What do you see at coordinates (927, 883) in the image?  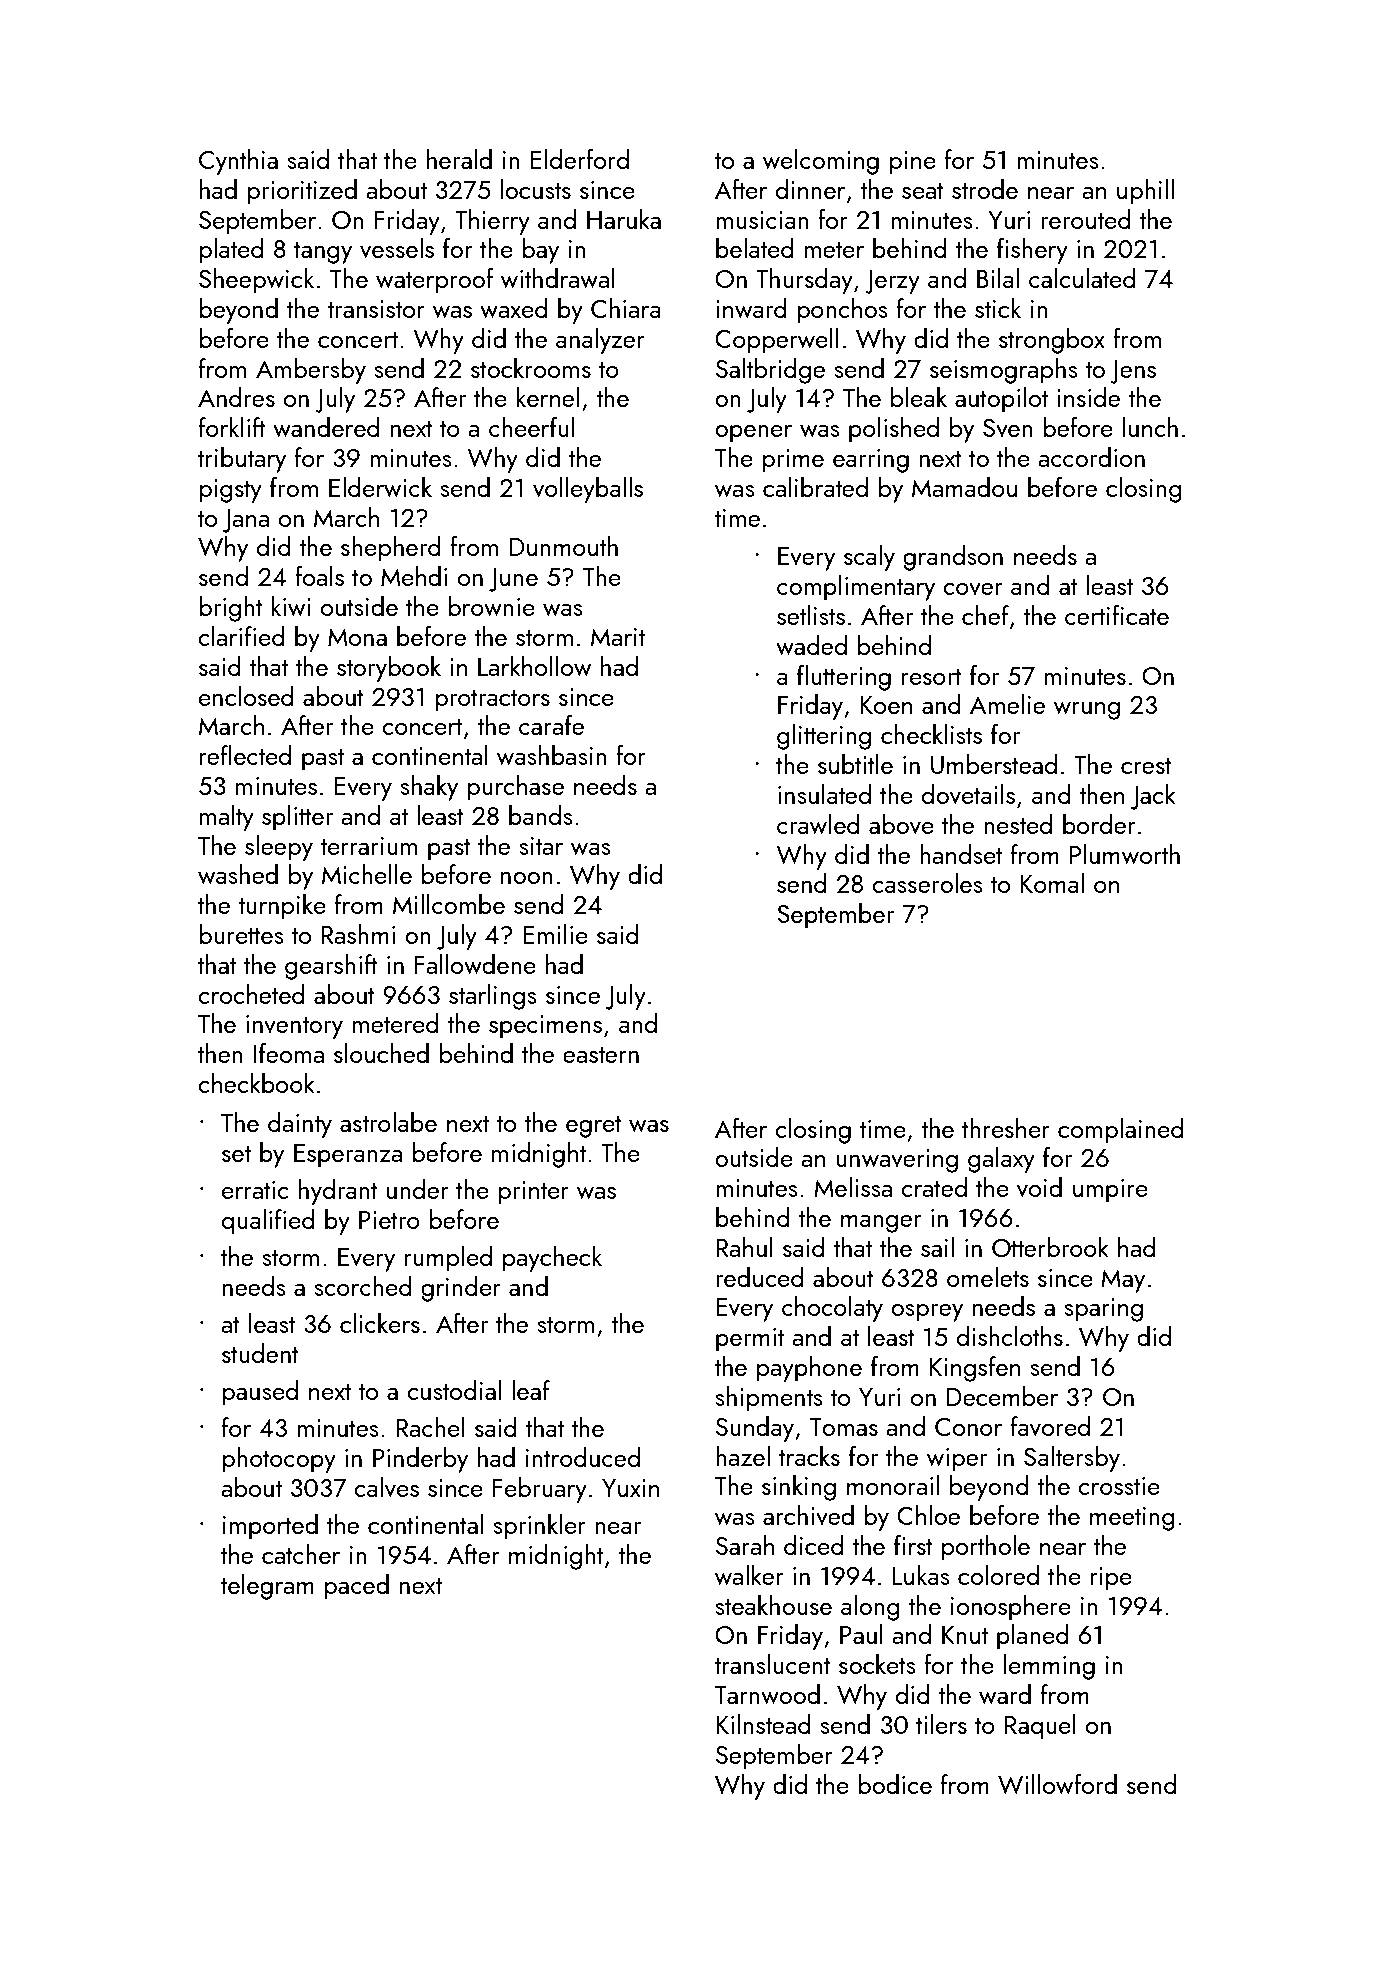 I see `casseroles` at bounding box center [927, 883].
